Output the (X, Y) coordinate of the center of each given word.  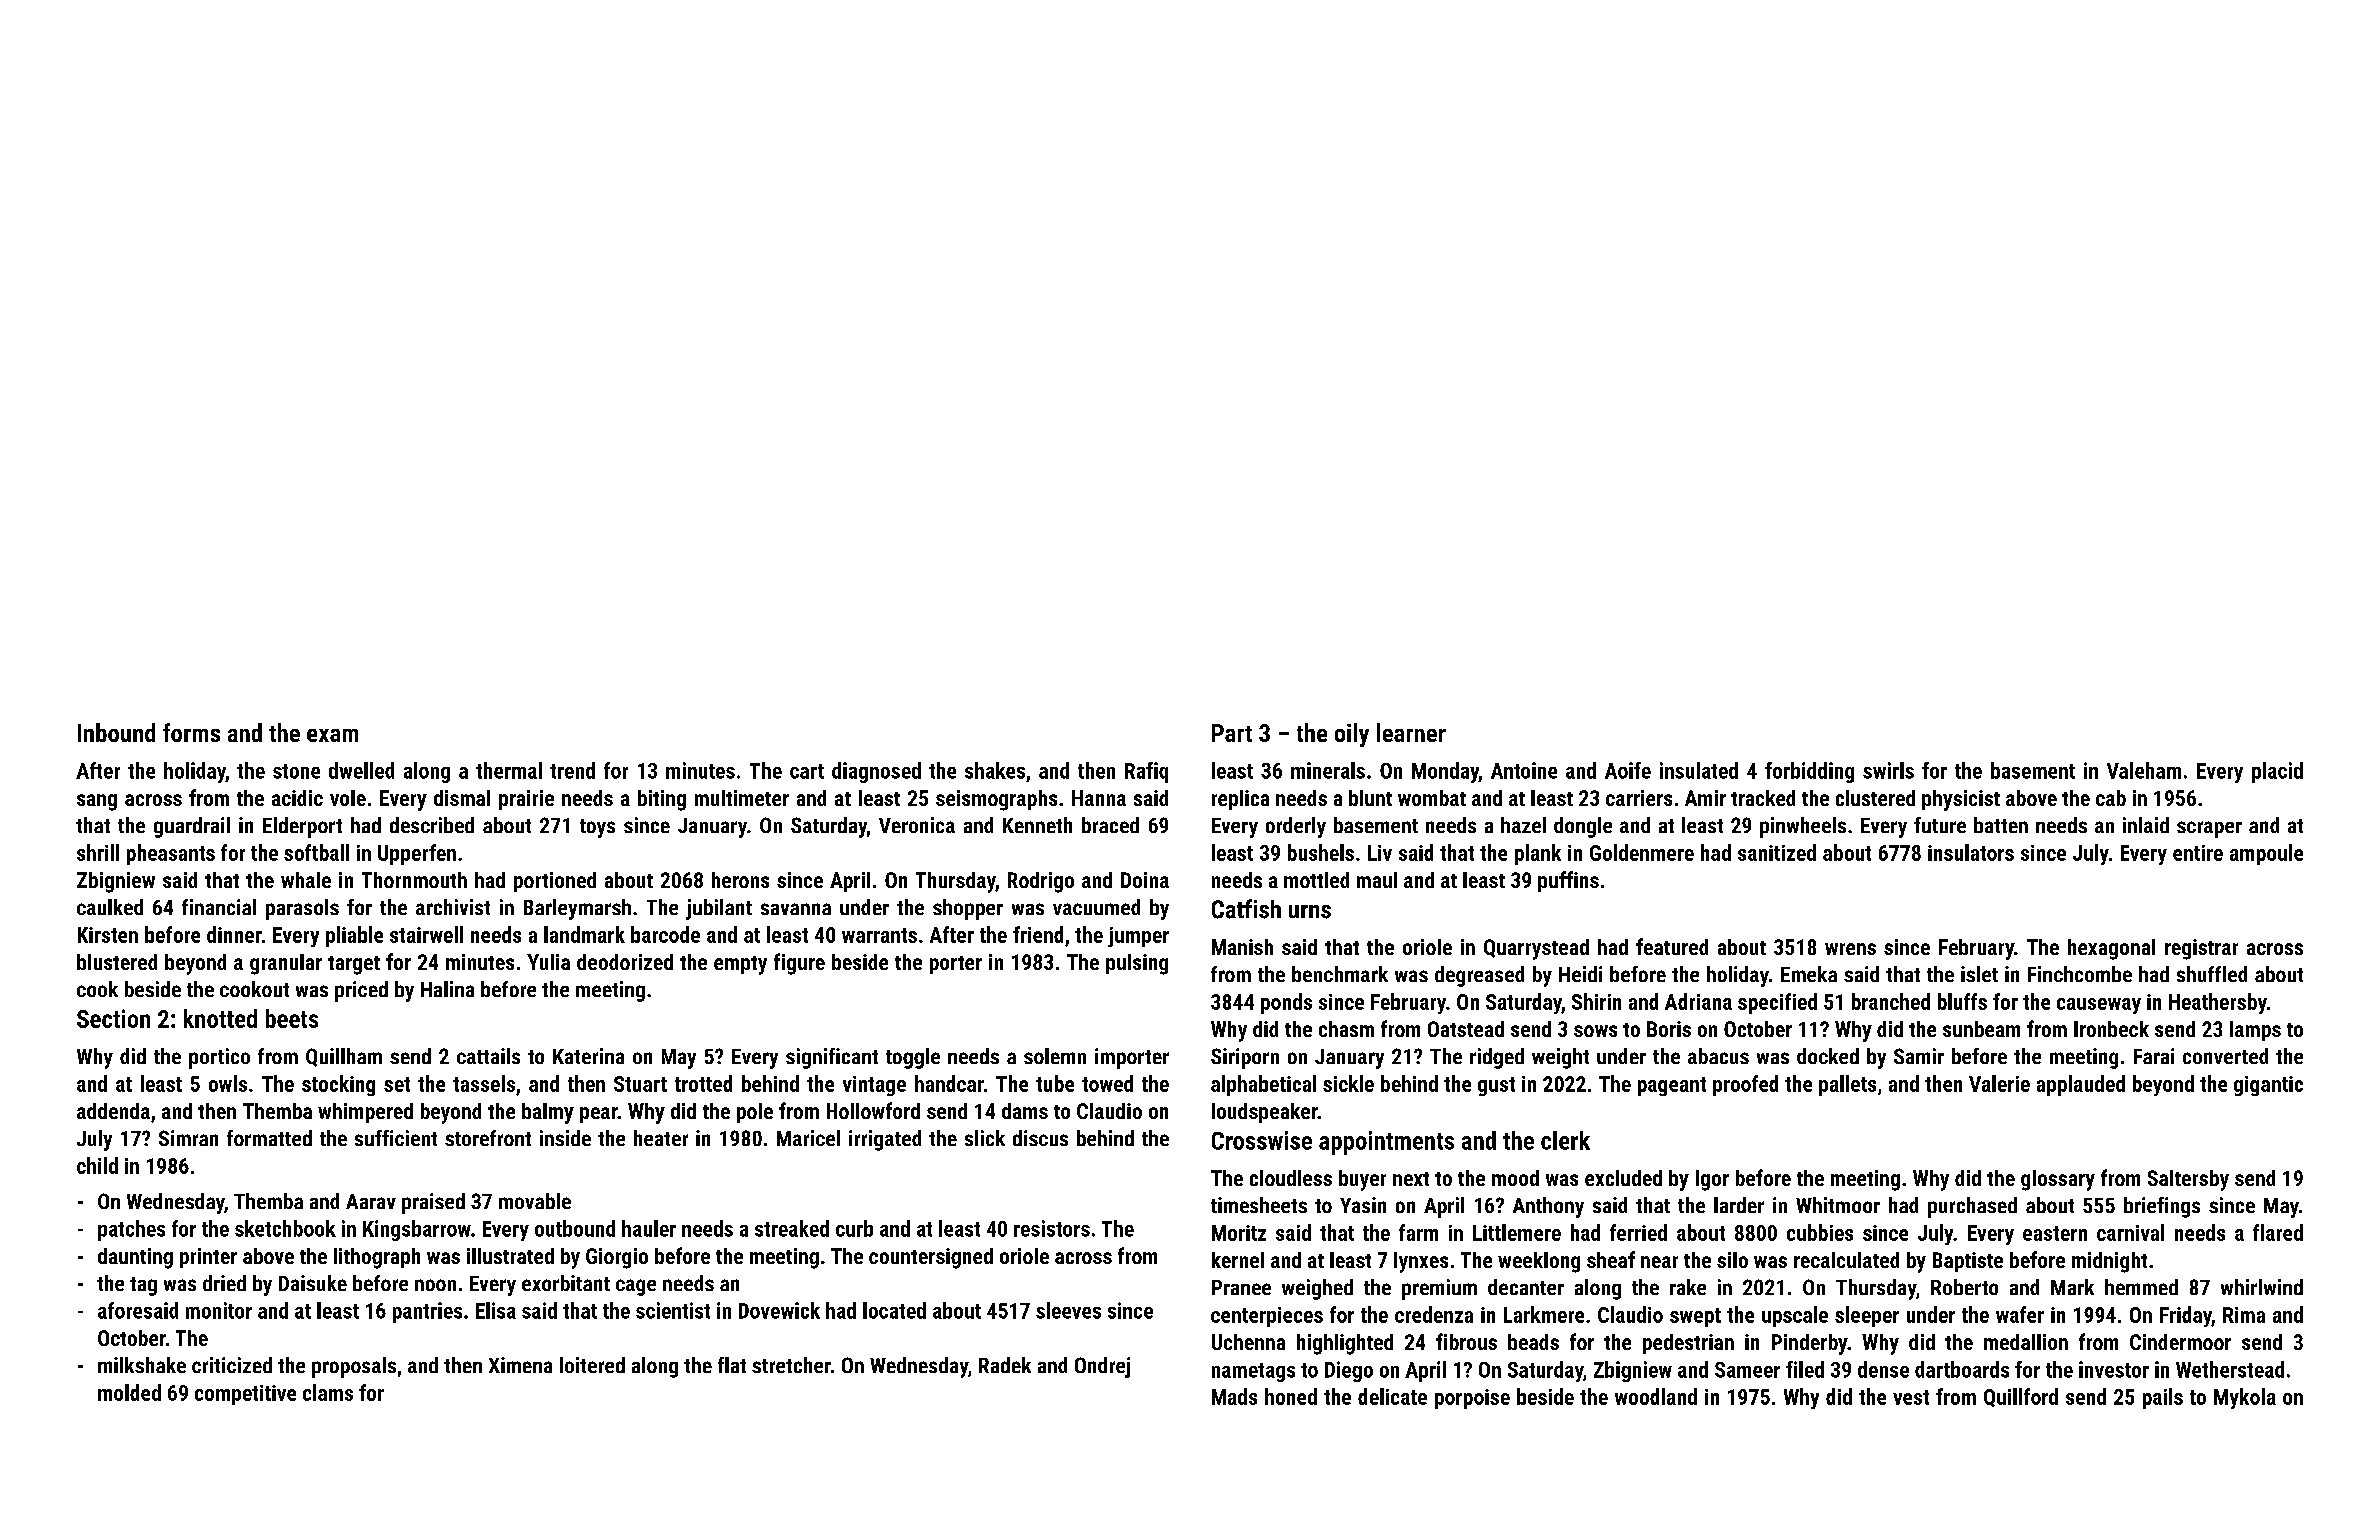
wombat (1432, 798)
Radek (1005, 1365)
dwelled (361, 770)
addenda (113, 1111)
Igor (1712, 1180)
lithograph (377, 1258)
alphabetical (1263, 1085)
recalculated (1846, 1260)
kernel (1238, 1260)
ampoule (2266, 854)
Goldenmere (1642, 852)
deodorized (625, 962)
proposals (354, 1367)
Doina (1145, 880)
